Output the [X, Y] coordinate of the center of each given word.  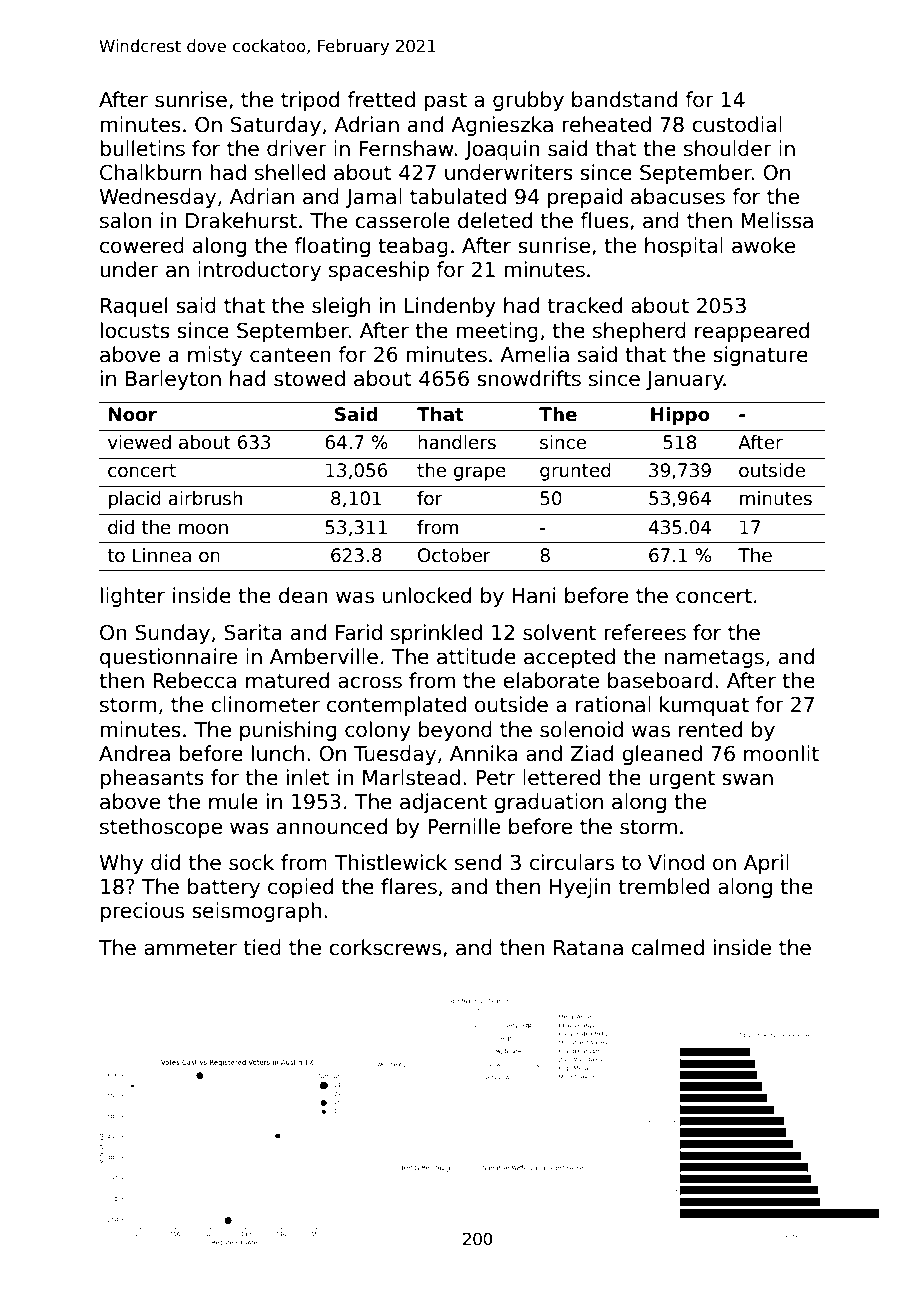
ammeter [190, 948]
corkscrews [385, 947]
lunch [278, 753]
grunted [575, 472]
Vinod [676, 862]
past [446, 101]
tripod [310, 101]
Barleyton [173, 380]
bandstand [624, 99]
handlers [457, 442]
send [478, 862]
